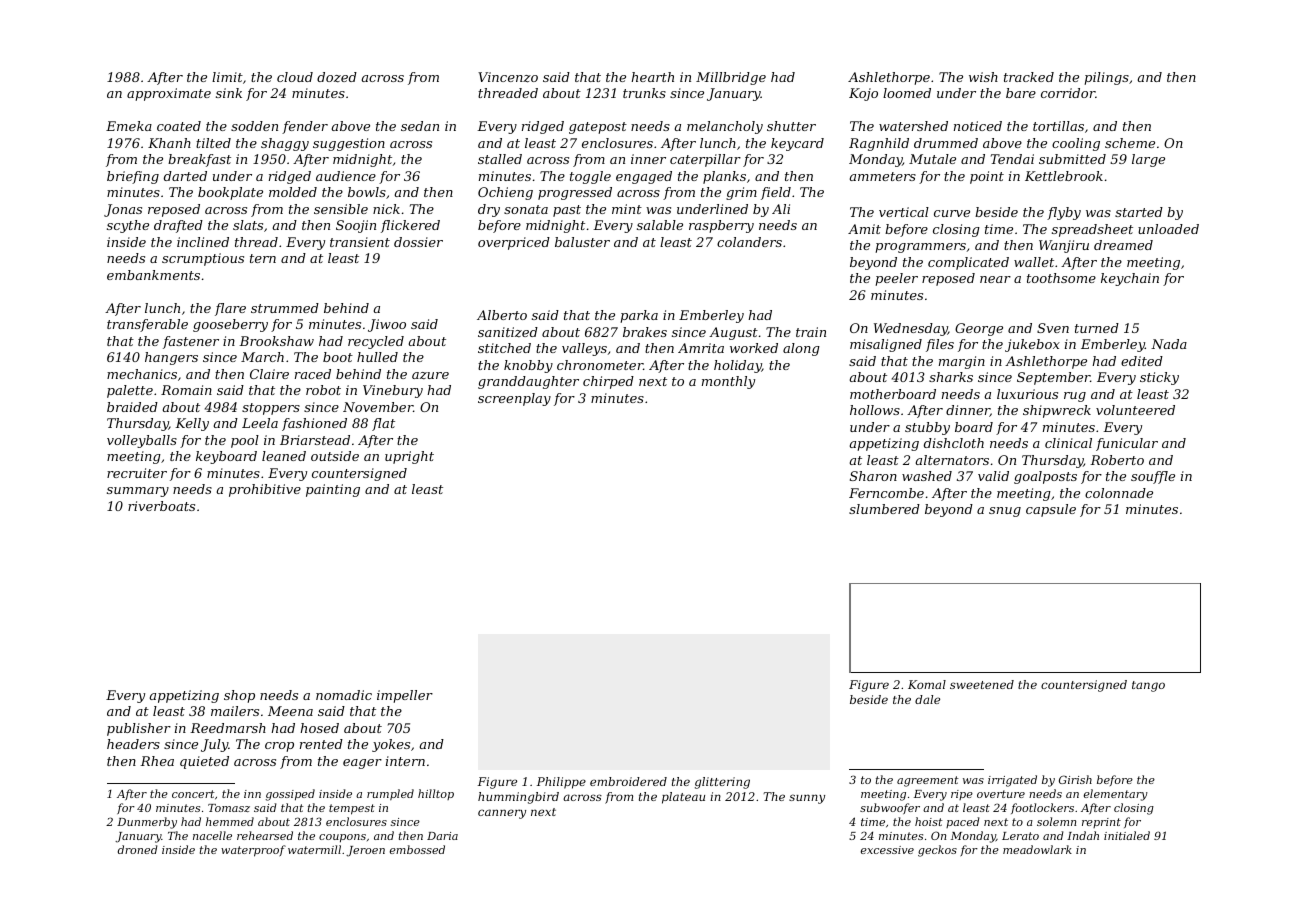 This screenshot has height=924, width=1308. What do you see at coordinates (333, 490) in the screenshot?
I see `painting` at bounding box center [333, 490].
